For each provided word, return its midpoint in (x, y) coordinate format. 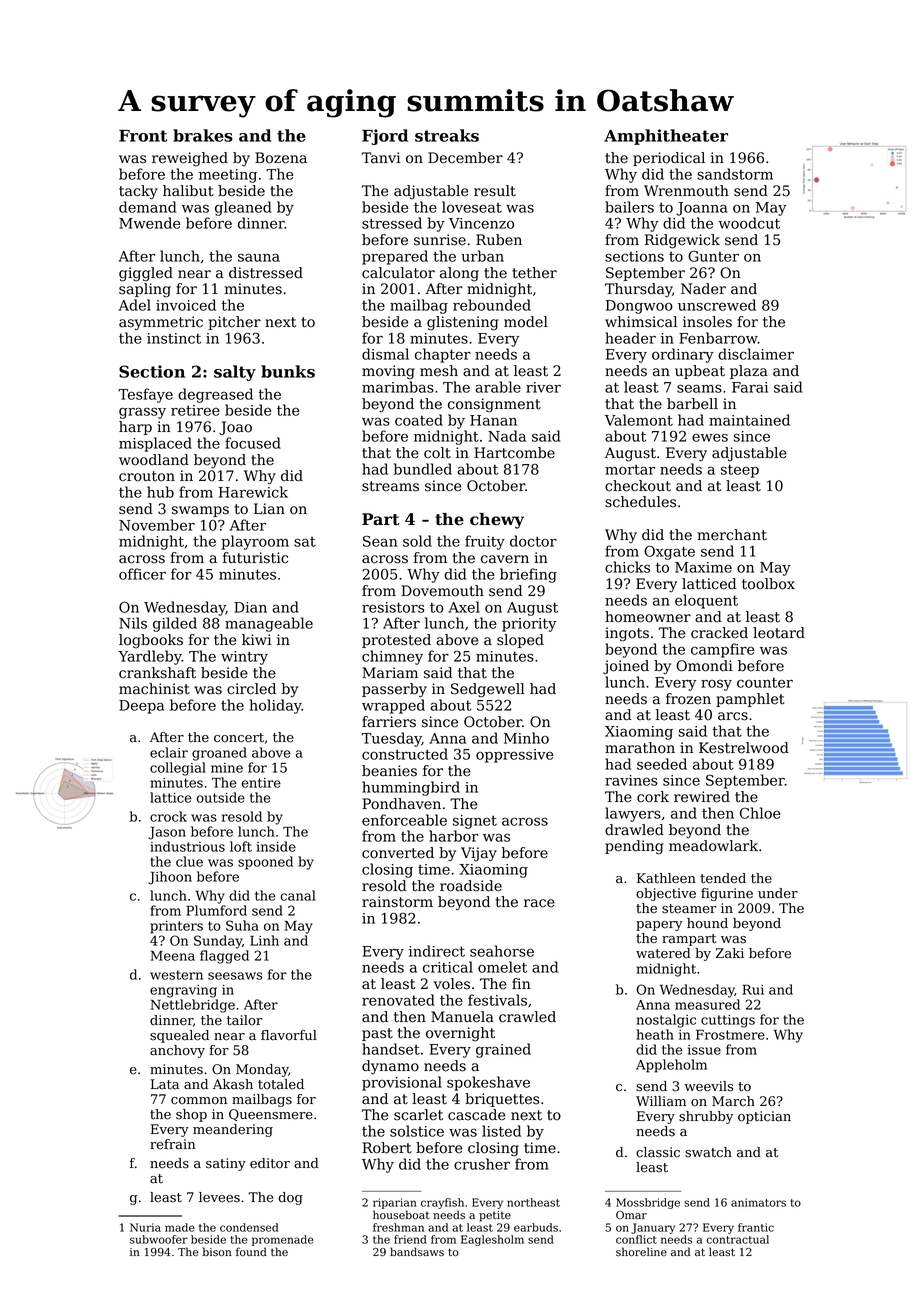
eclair (169, 752)
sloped (520, 641)
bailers (629, 207)
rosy (716, 685)
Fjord (385, 137)
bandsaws (417, 1251)
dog (290, 1198)
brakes (203, 135)
